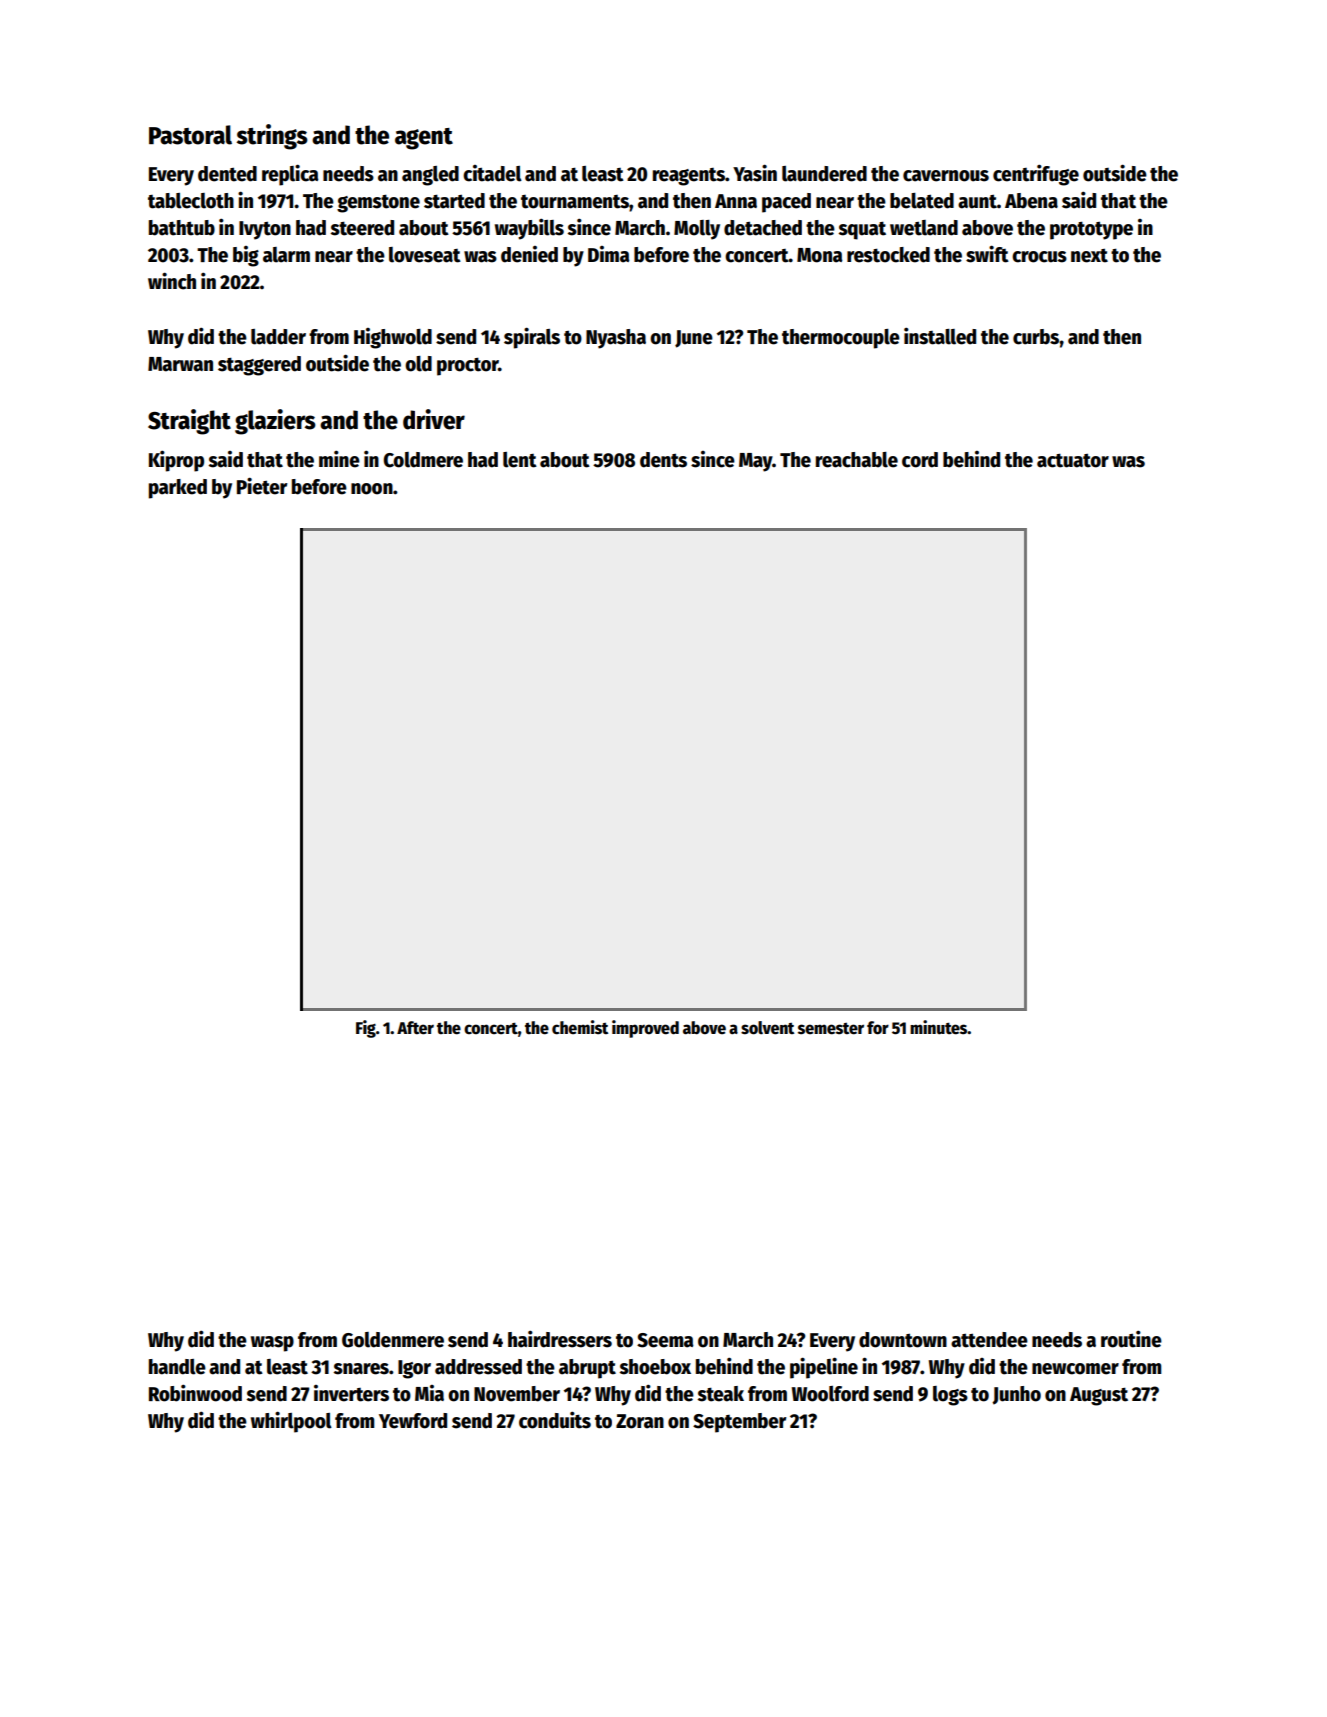 Image resolution: width=1327 pixels, height=1717 pixels. I want to click on strings, so click(272, 137).
